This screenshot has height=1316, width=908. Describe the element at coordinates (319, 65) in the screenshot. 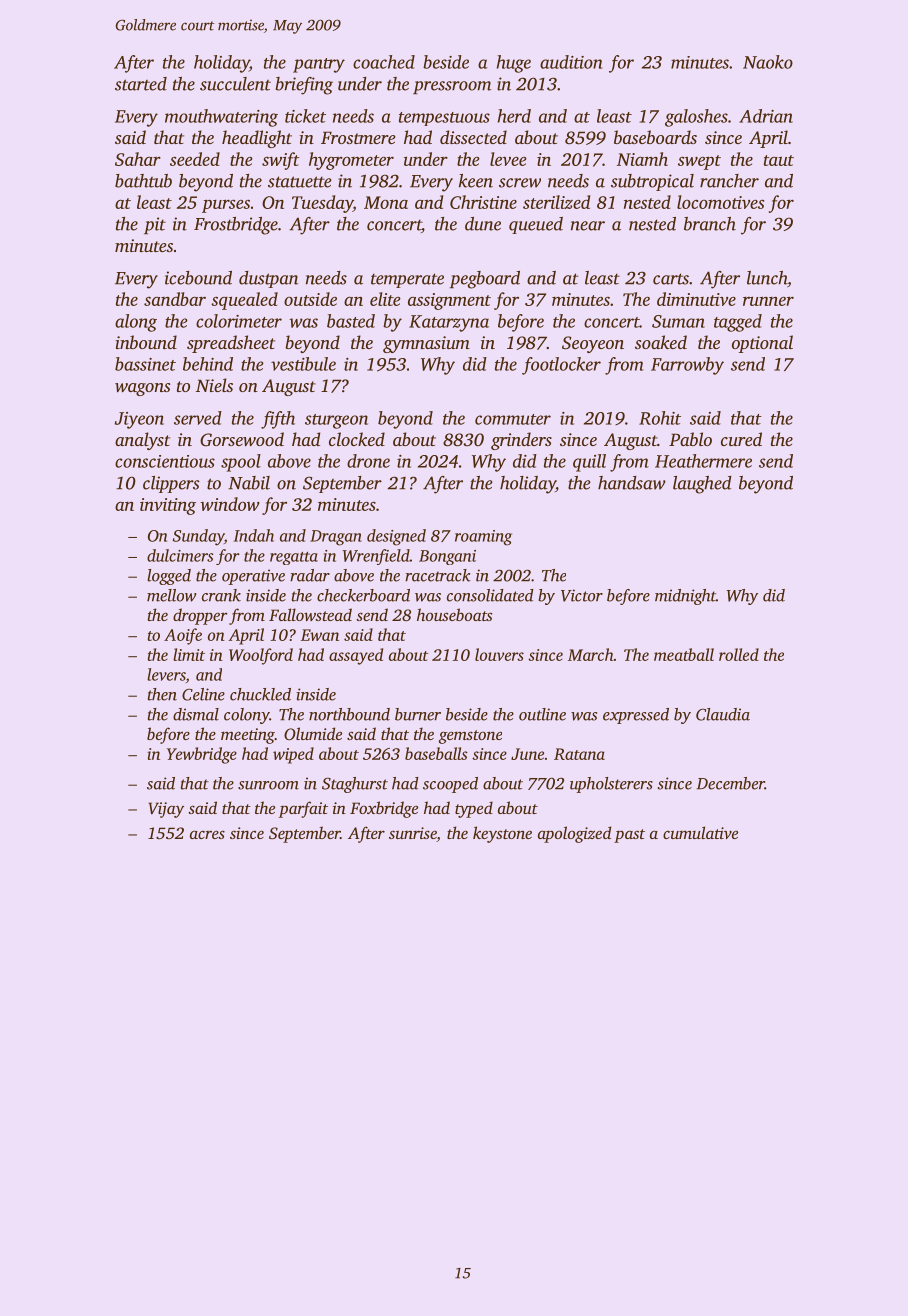

I see `pantry` at that location.
